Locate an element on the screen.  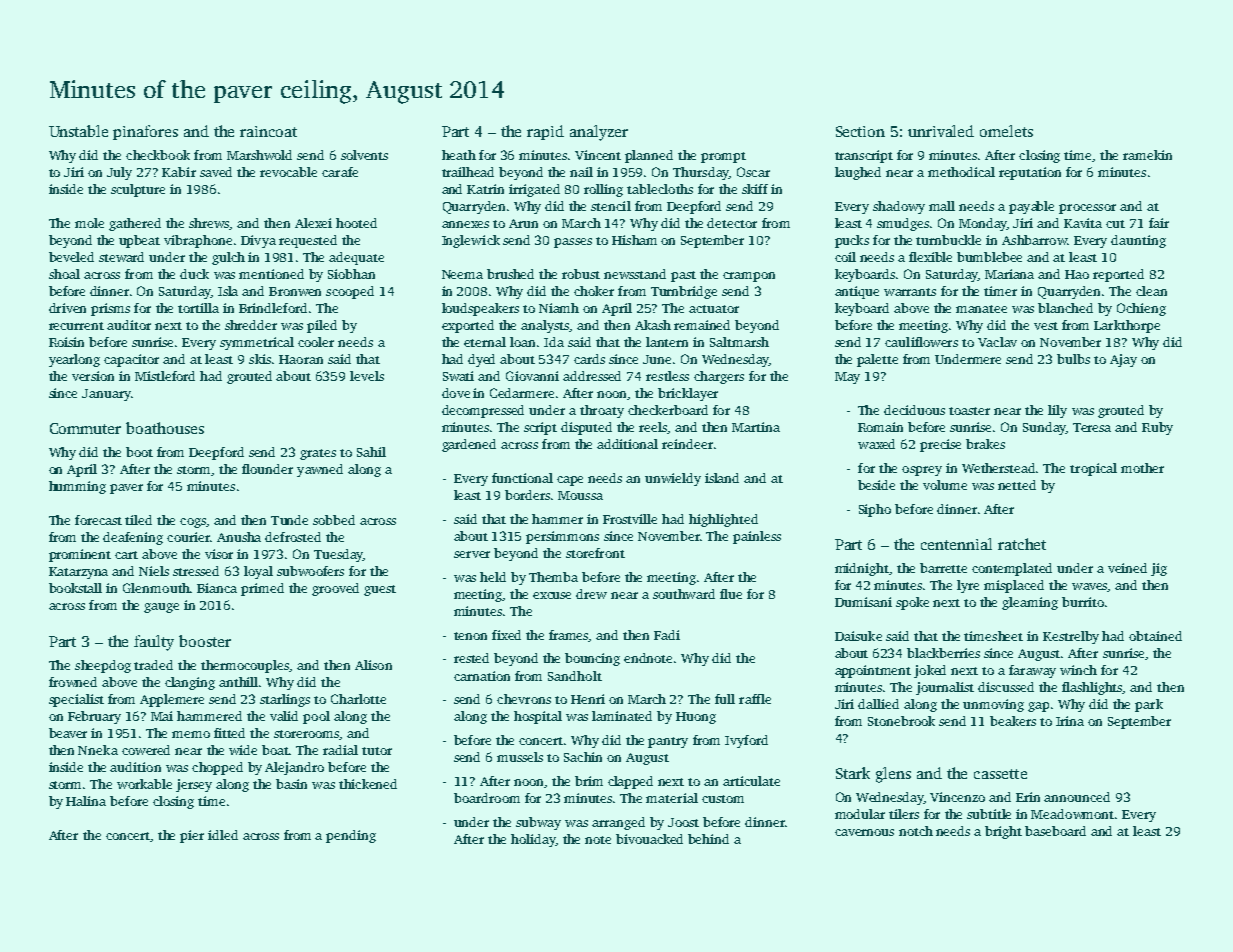
pier is located at coordinates (192, 836).
